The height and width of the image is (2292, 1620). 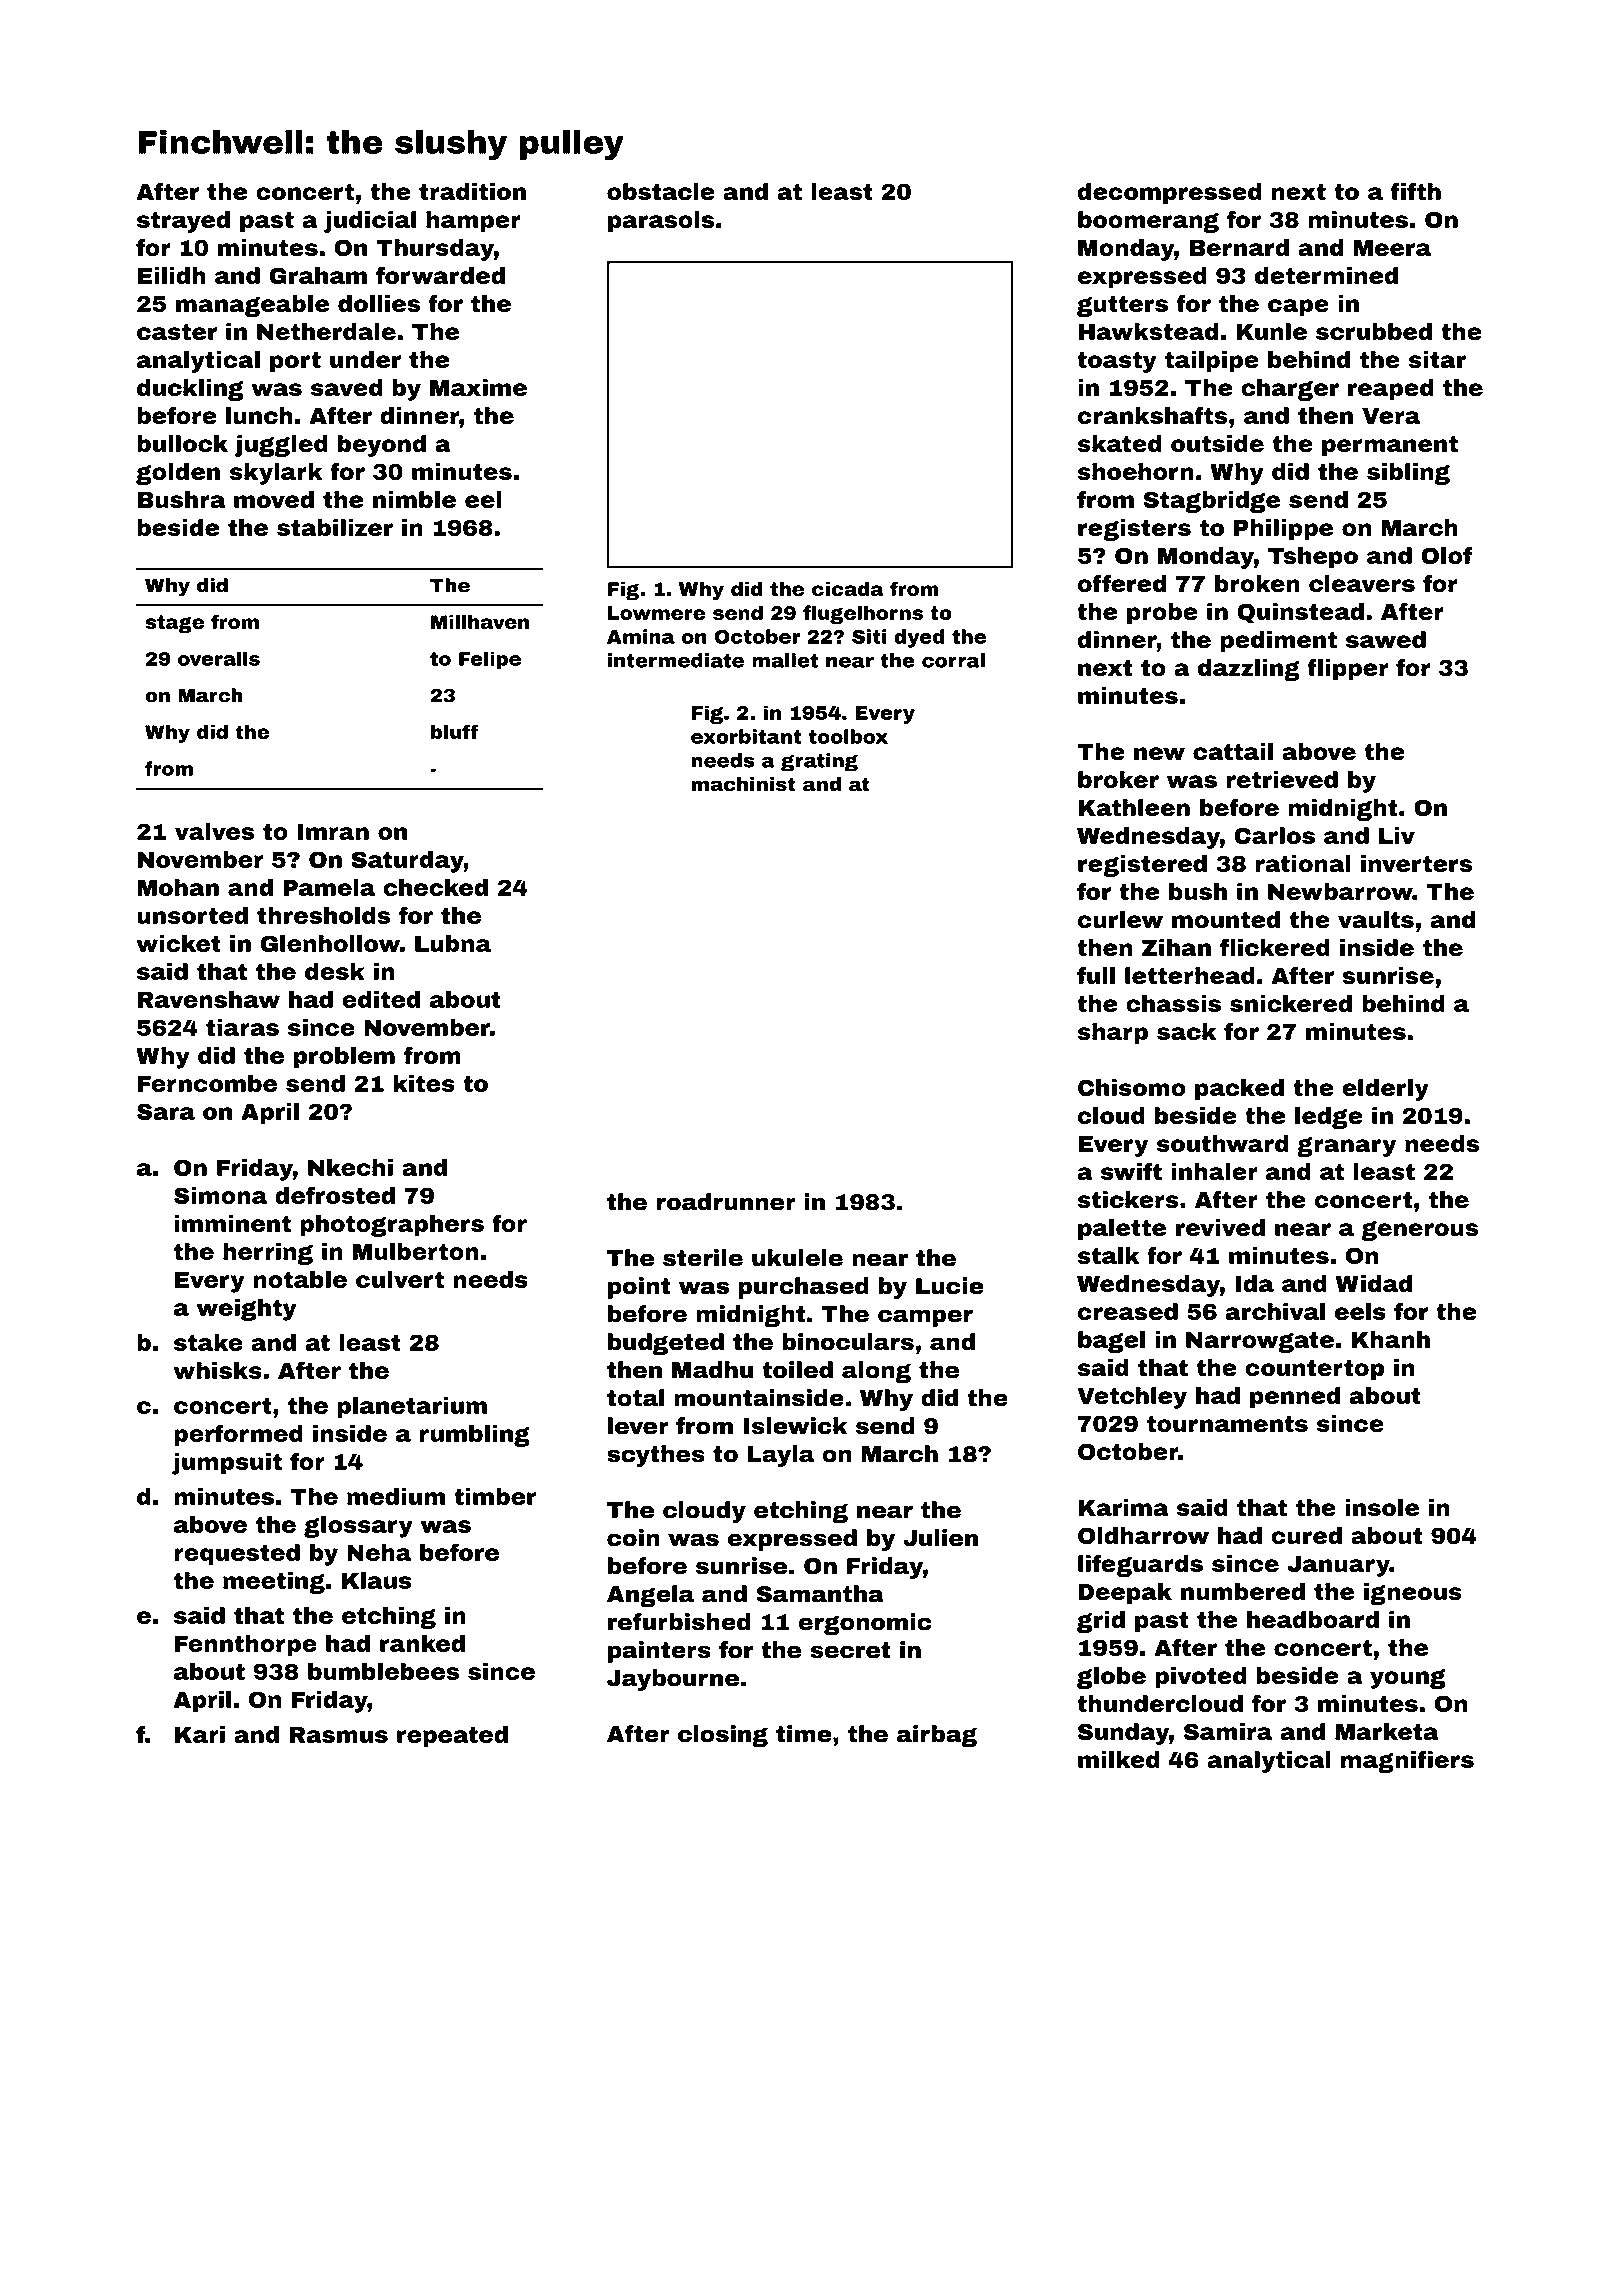 I want to click on Samantha, so click(x=820, y=1594).
